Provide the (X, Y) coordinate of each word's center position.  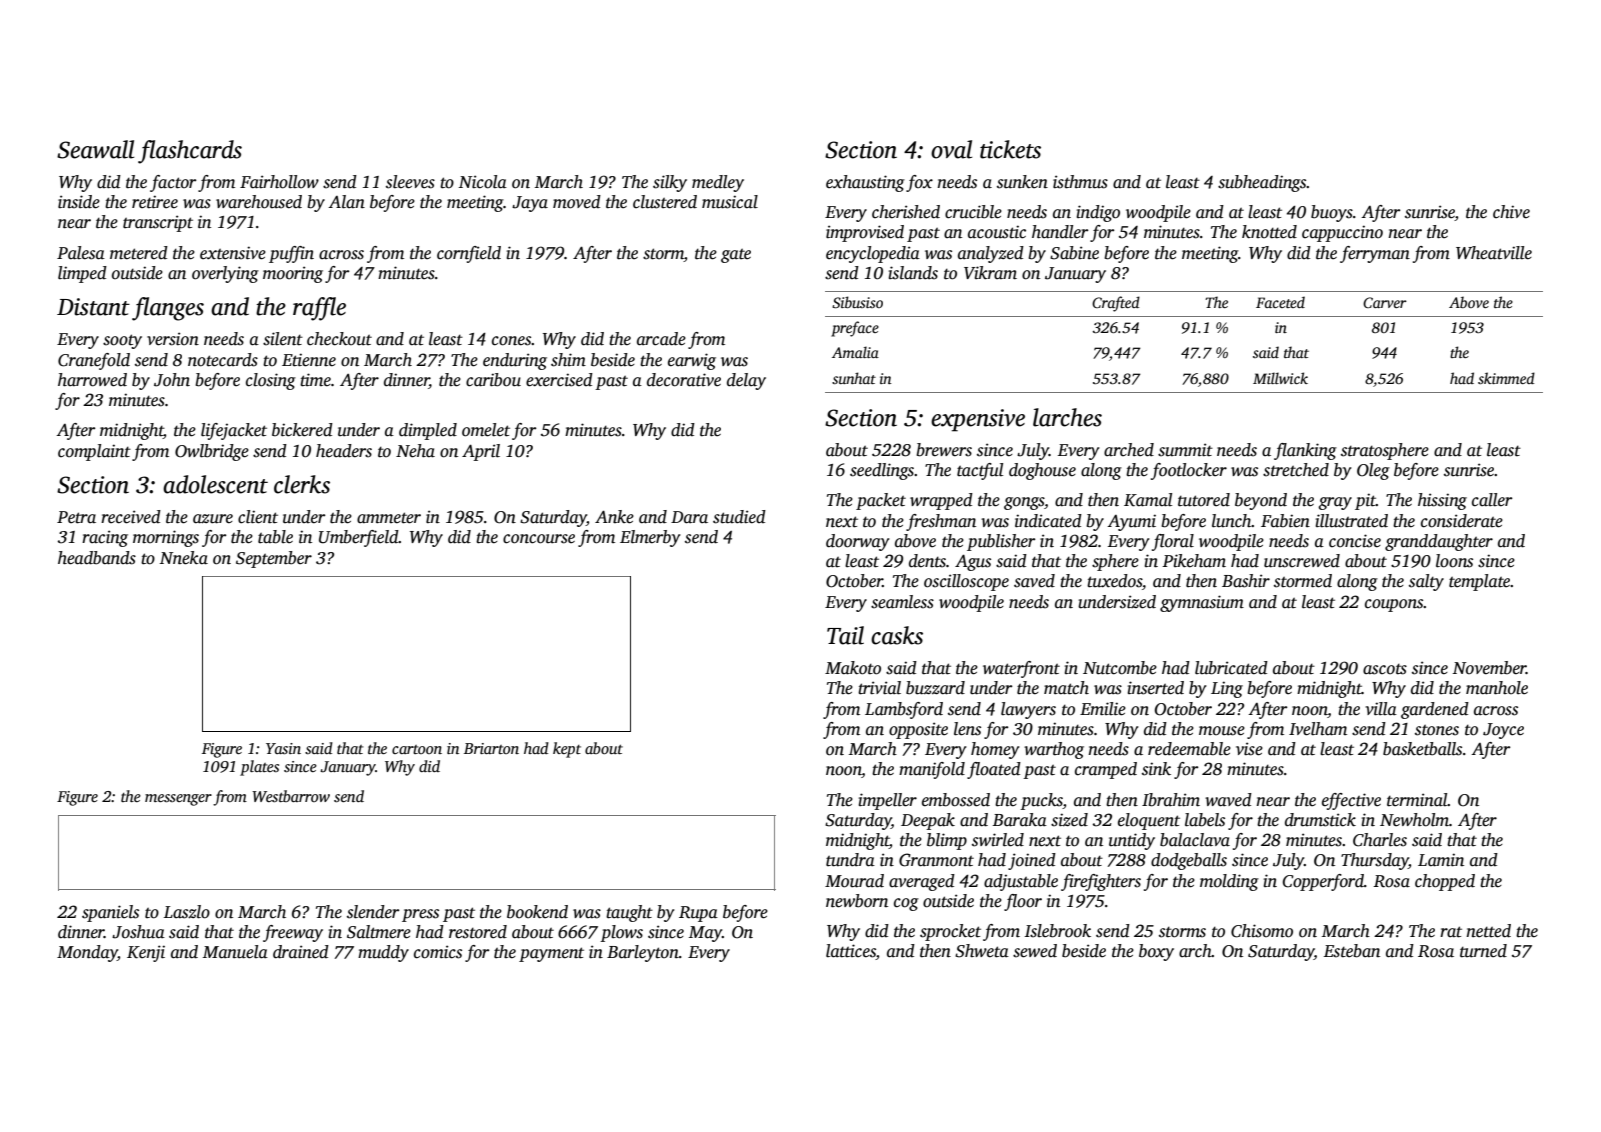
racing (105, 538)
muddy (383, 953)
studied (739, 517)
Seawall (95, 149)
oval (951, 149)
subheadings (1262, 183)
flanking (1305, 451)
